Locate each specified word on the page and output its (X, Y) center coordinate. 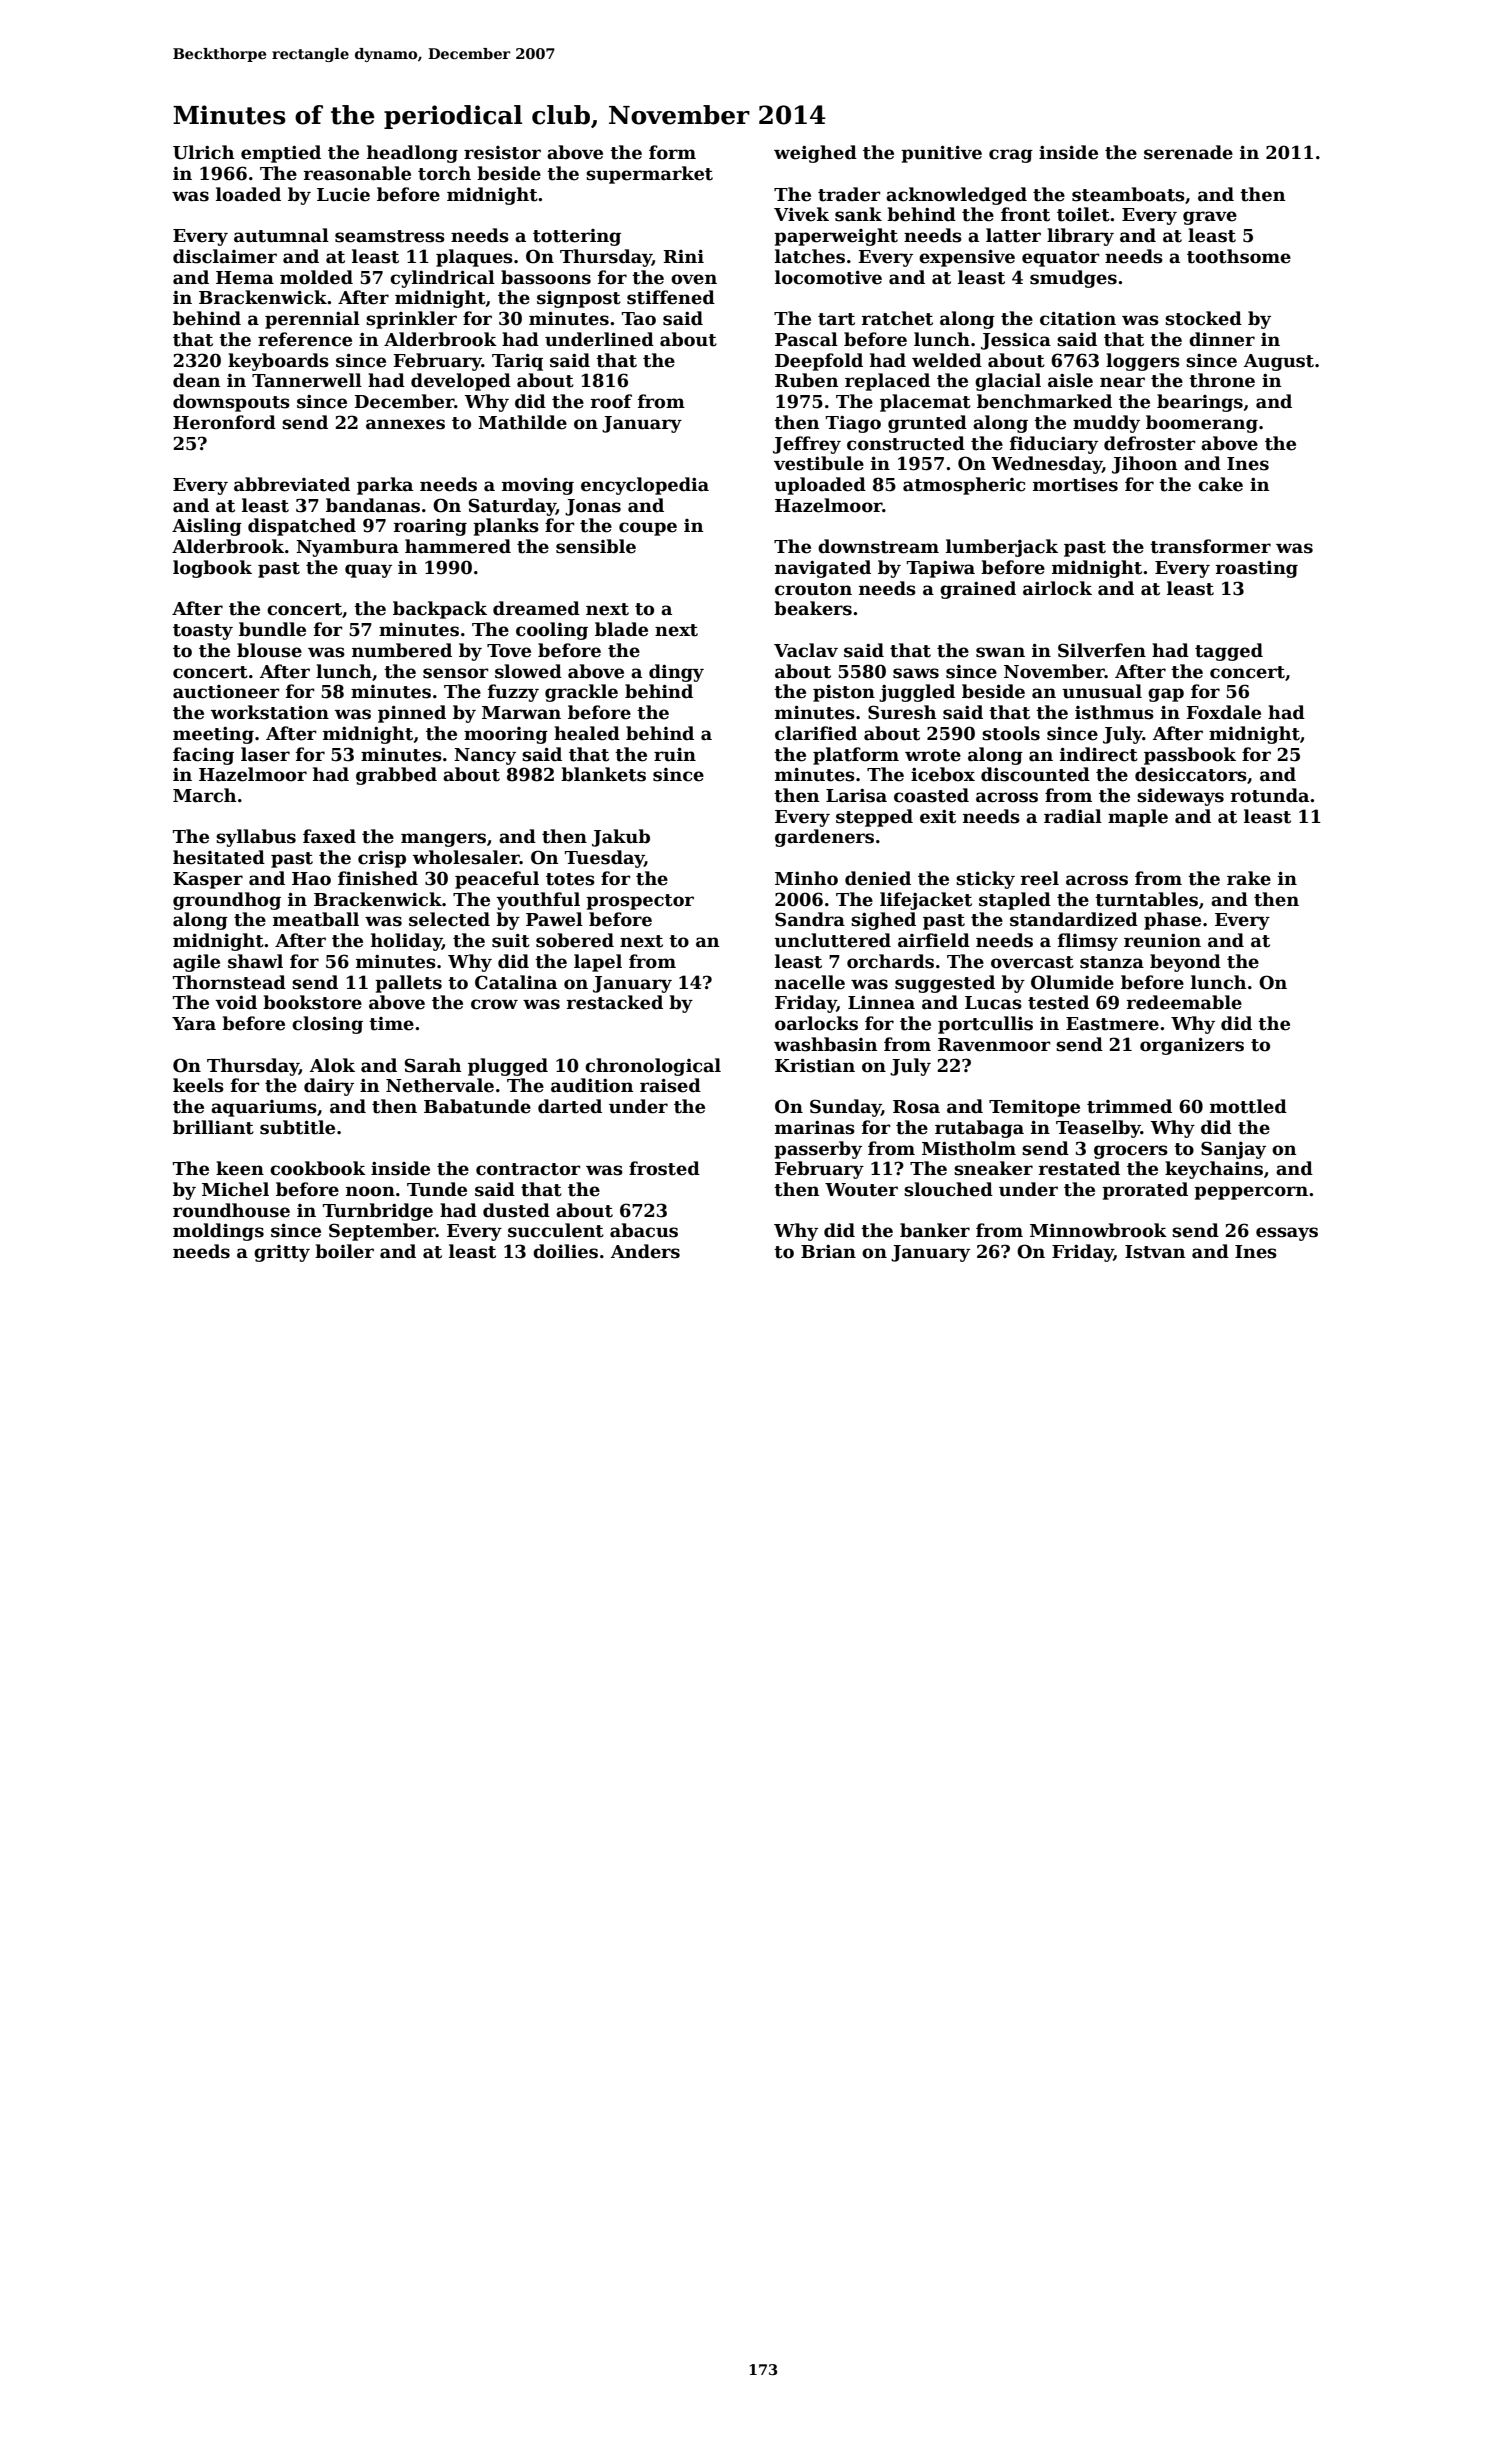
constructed (906, 443)
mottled (1248, 1106)
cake (1220, 484)
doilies (565, 1251)
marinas (815, 1128)
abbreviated (292, 484)
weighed (815, 154)
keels (198, 1085)
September (382, 1232)
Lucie (343, 195)
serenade (1188, 152)
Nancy (485, 756)
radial (1073, 816)
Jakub (621, 838)
